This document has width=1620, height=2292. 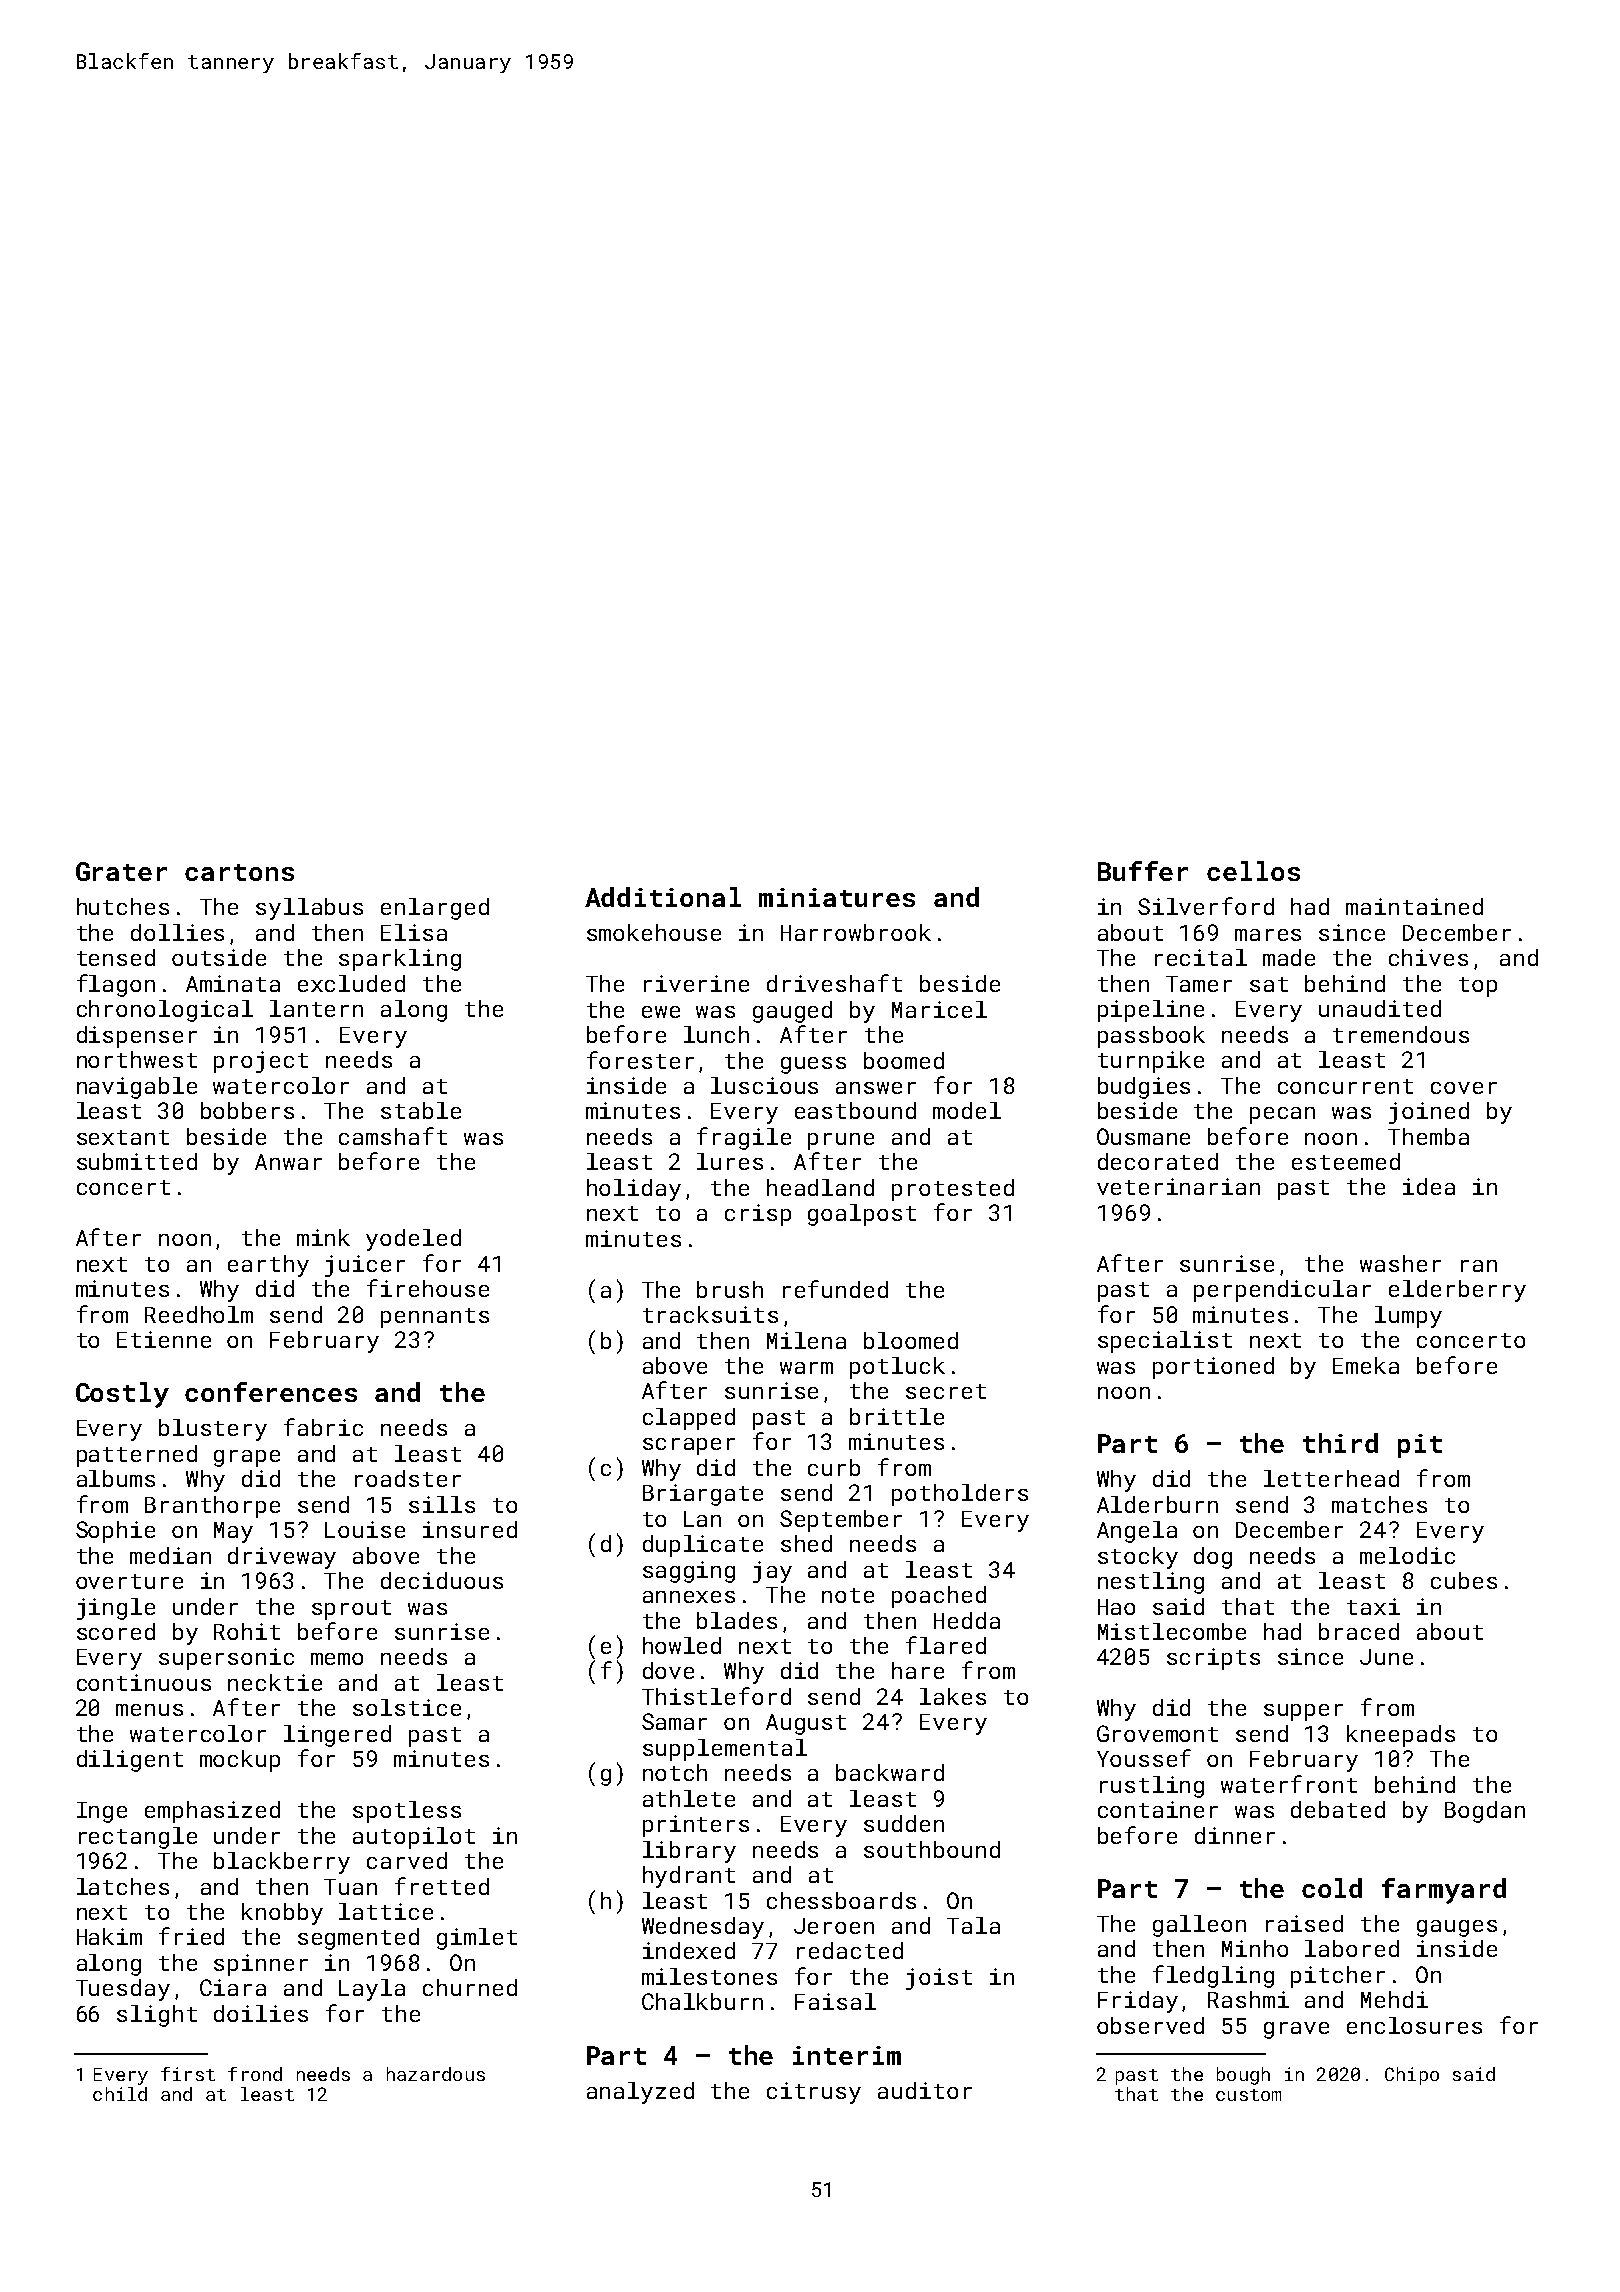 What do you see at coordinates (1386, 1657) in the document?
I see `June` at bounding box center [1386, 1657].
